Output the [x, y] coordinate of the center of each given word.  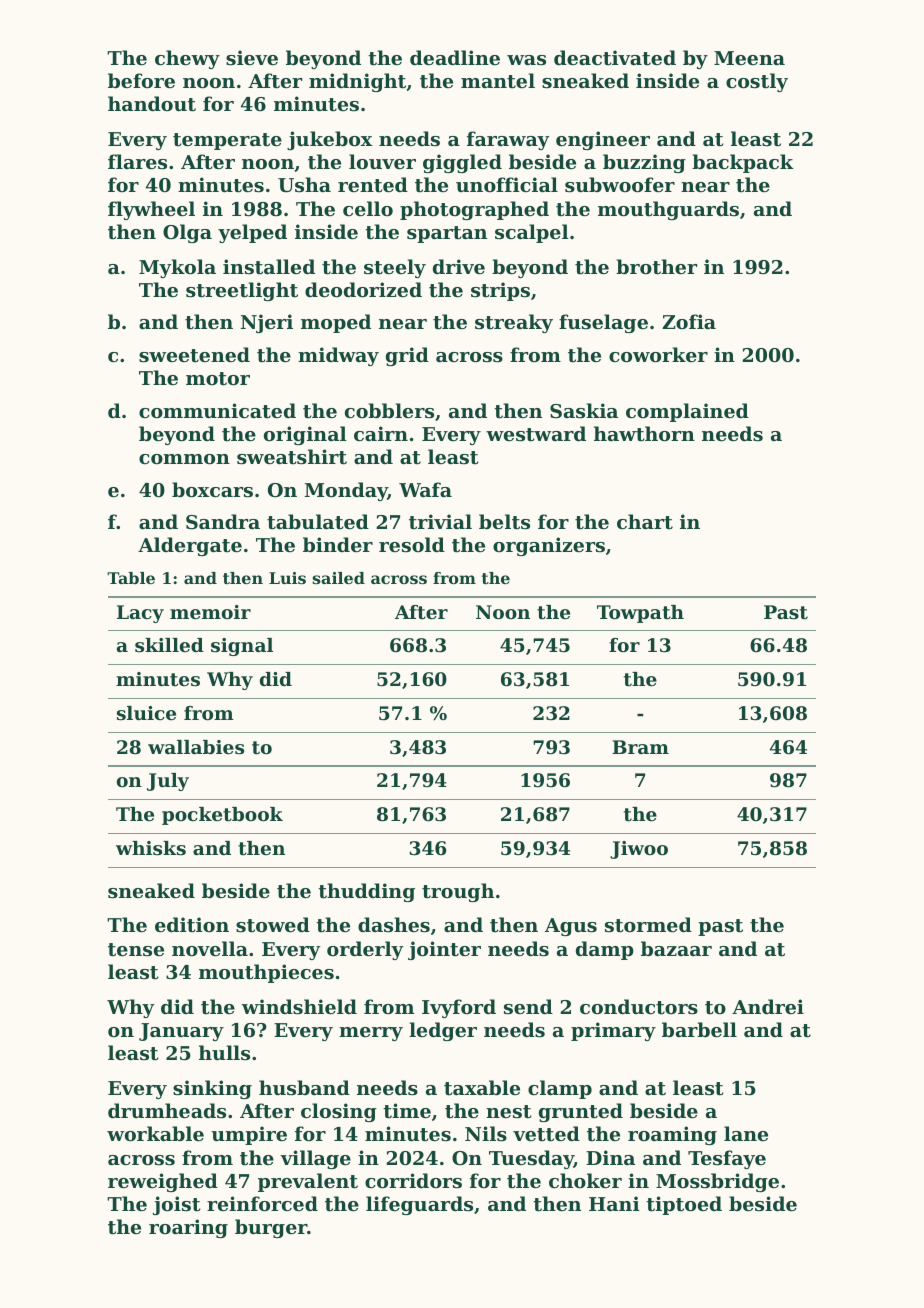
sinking [212, 1089]
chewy [187, 59]
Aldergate [190, 546]
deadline [455, 57]
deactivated [615, 58]
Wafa [425, 489]
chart [645, 522]
